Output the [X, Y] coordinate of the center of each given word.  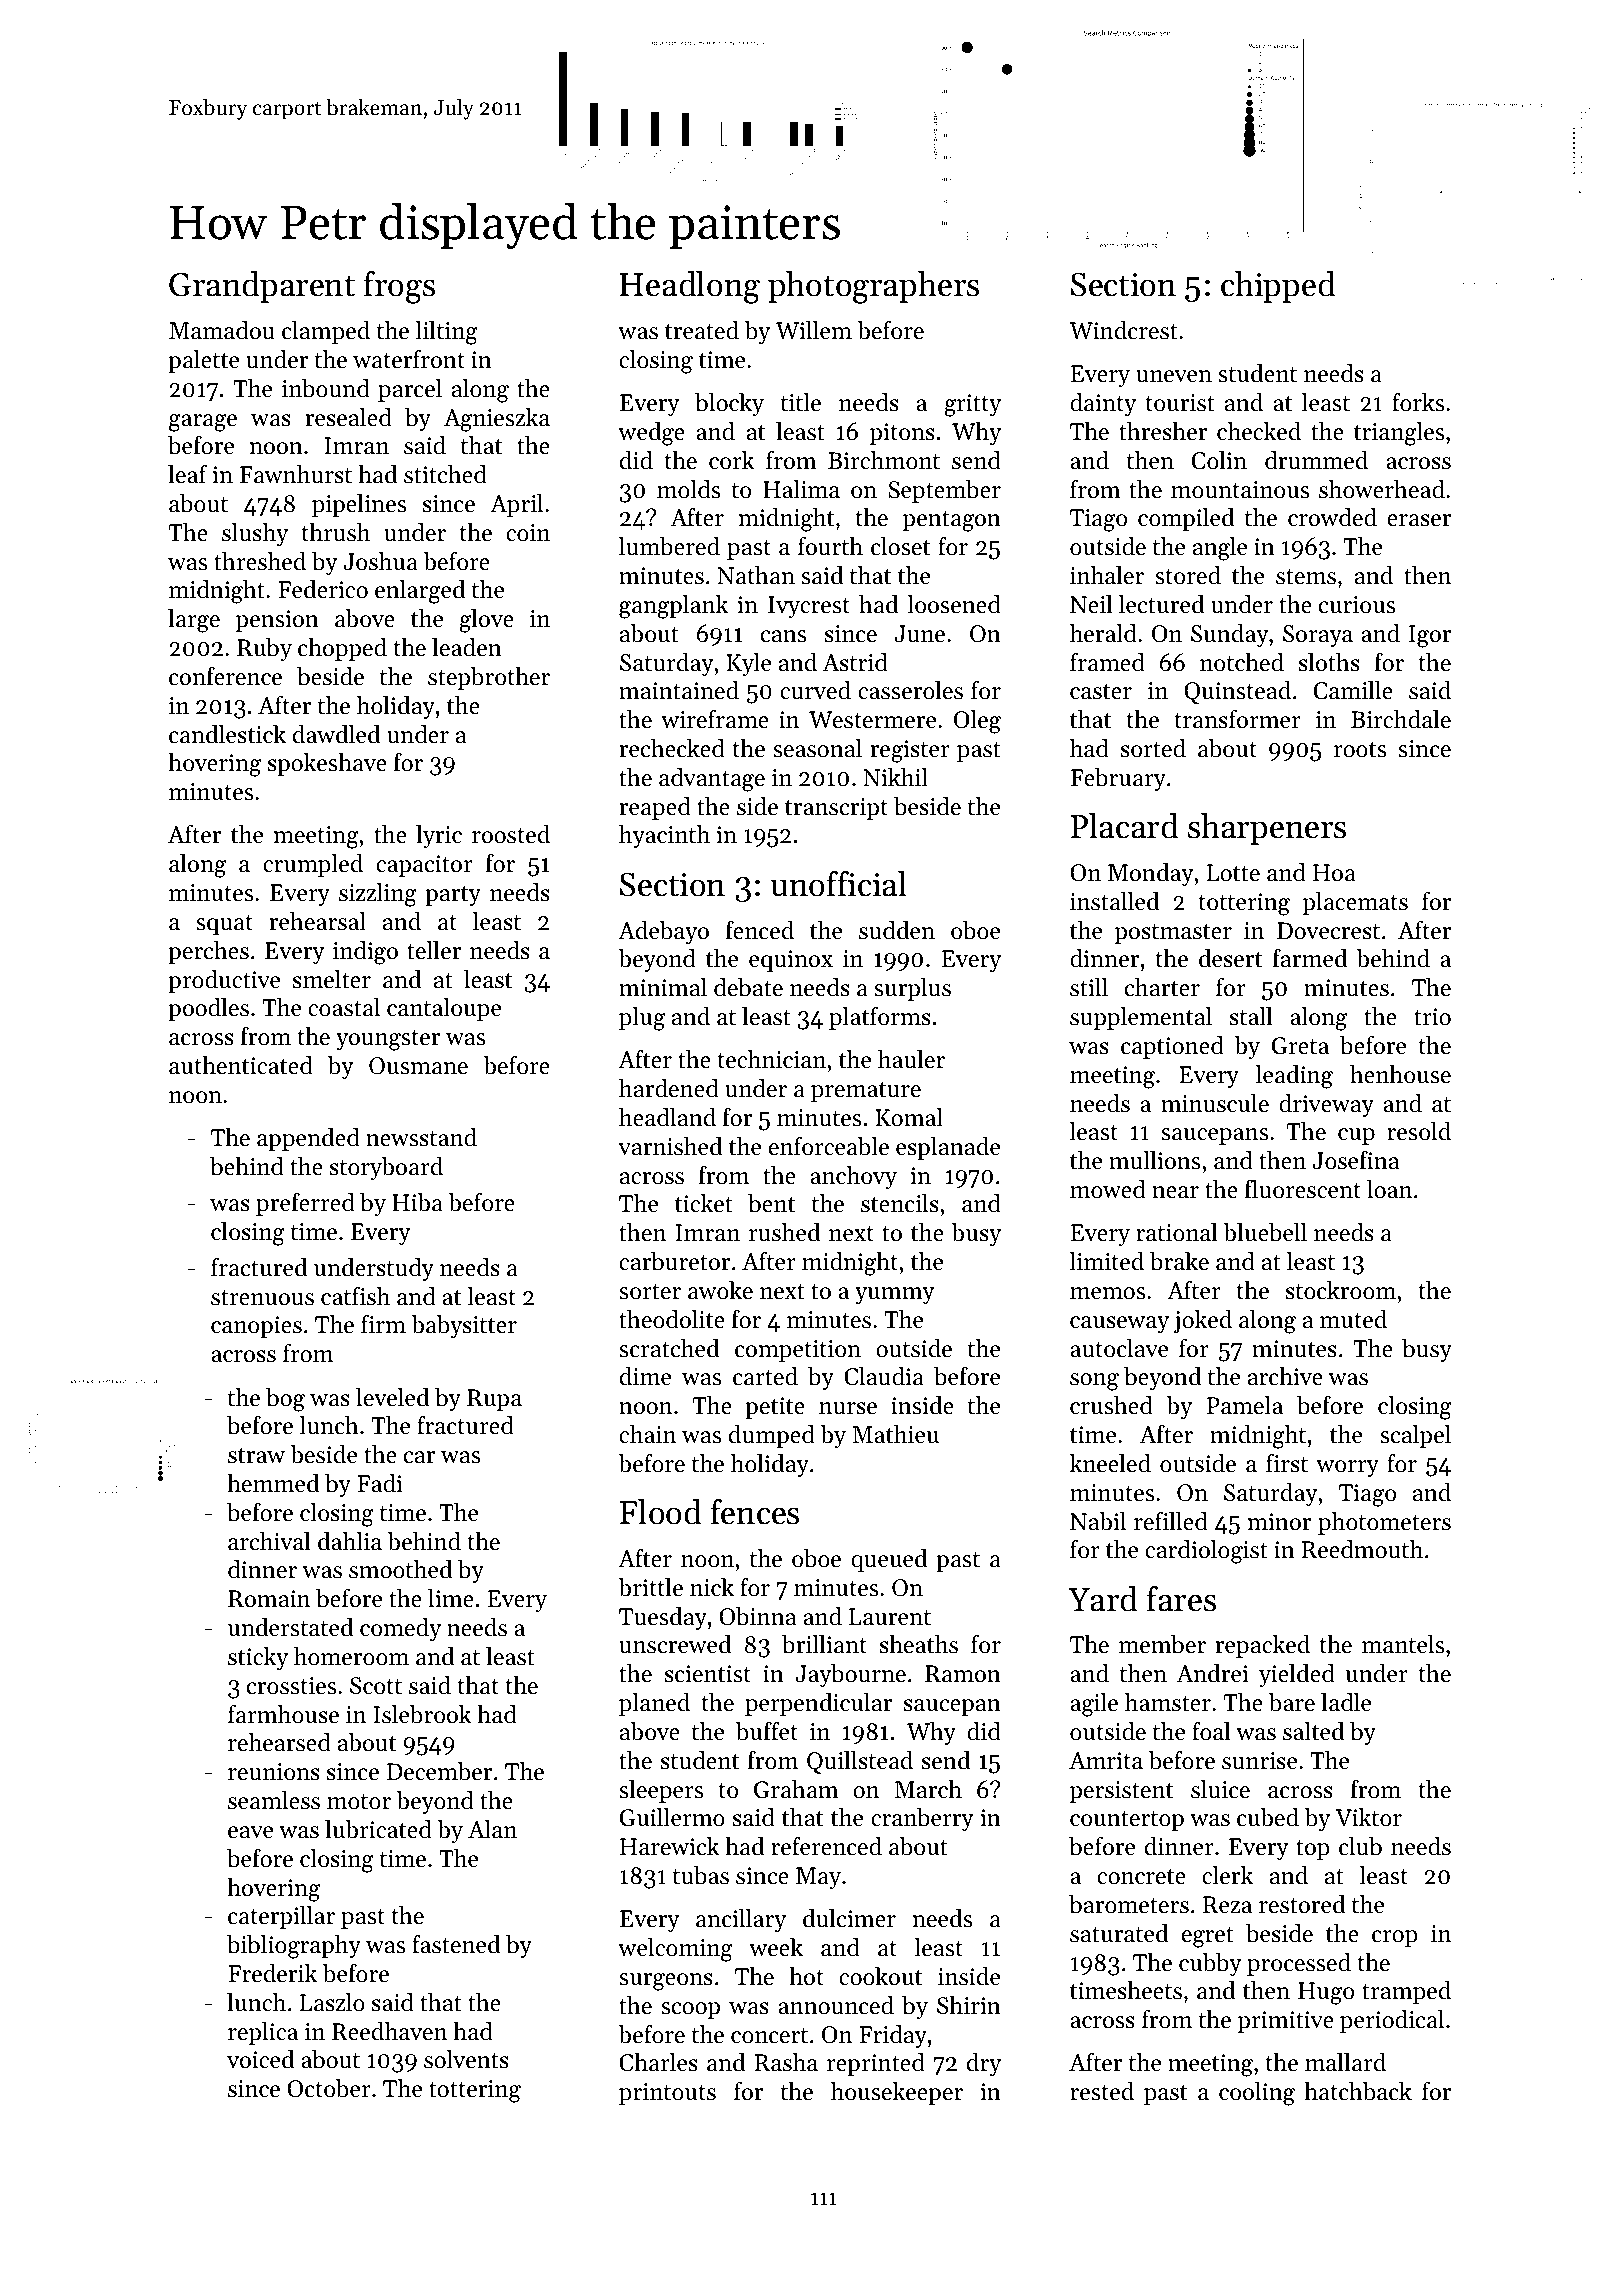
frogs [399, 287]
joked [1203, 1321]
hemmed [273, 1483]
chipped [1278, 287]
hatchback [1358, 2091]
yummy [895, 1295]
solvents [466, 2059]
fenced [760, 930]
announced [836, 2005]
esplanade [948, 1148]
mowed [1108, 1189]
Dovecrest [1328, 931]
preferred [305, 1204]
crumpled [313, 865]
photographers [873, 287]
